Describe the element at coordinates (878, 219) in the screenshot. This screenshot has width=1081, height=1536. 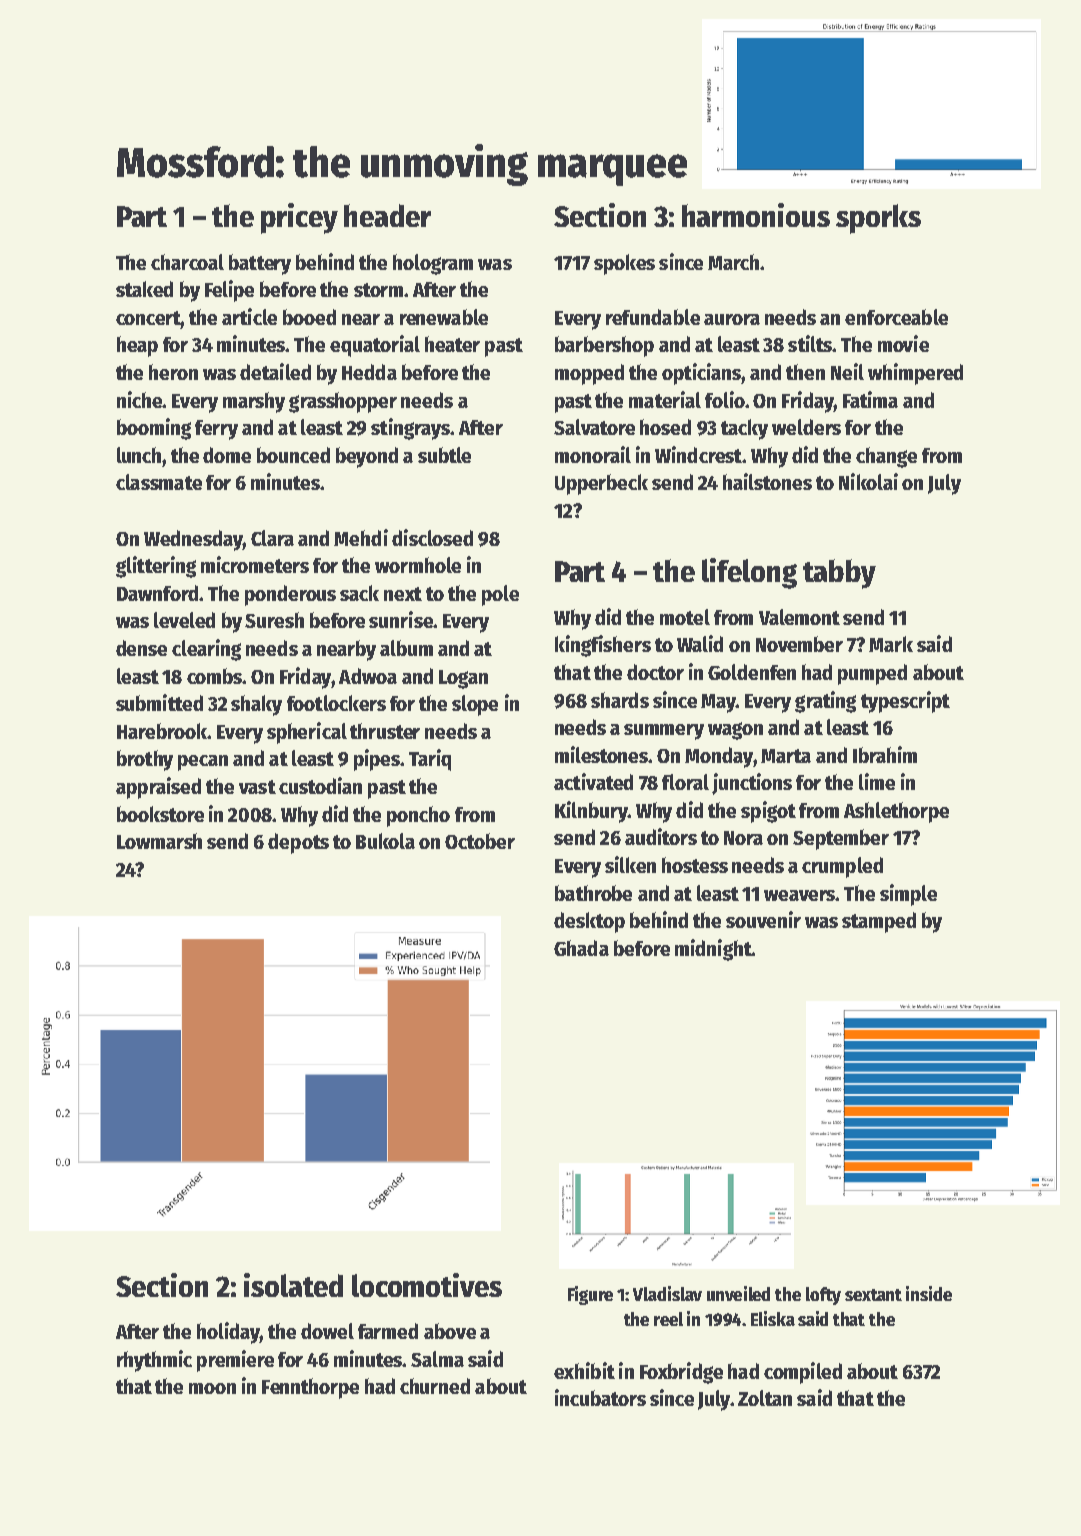
I see `sporks` at that location.
